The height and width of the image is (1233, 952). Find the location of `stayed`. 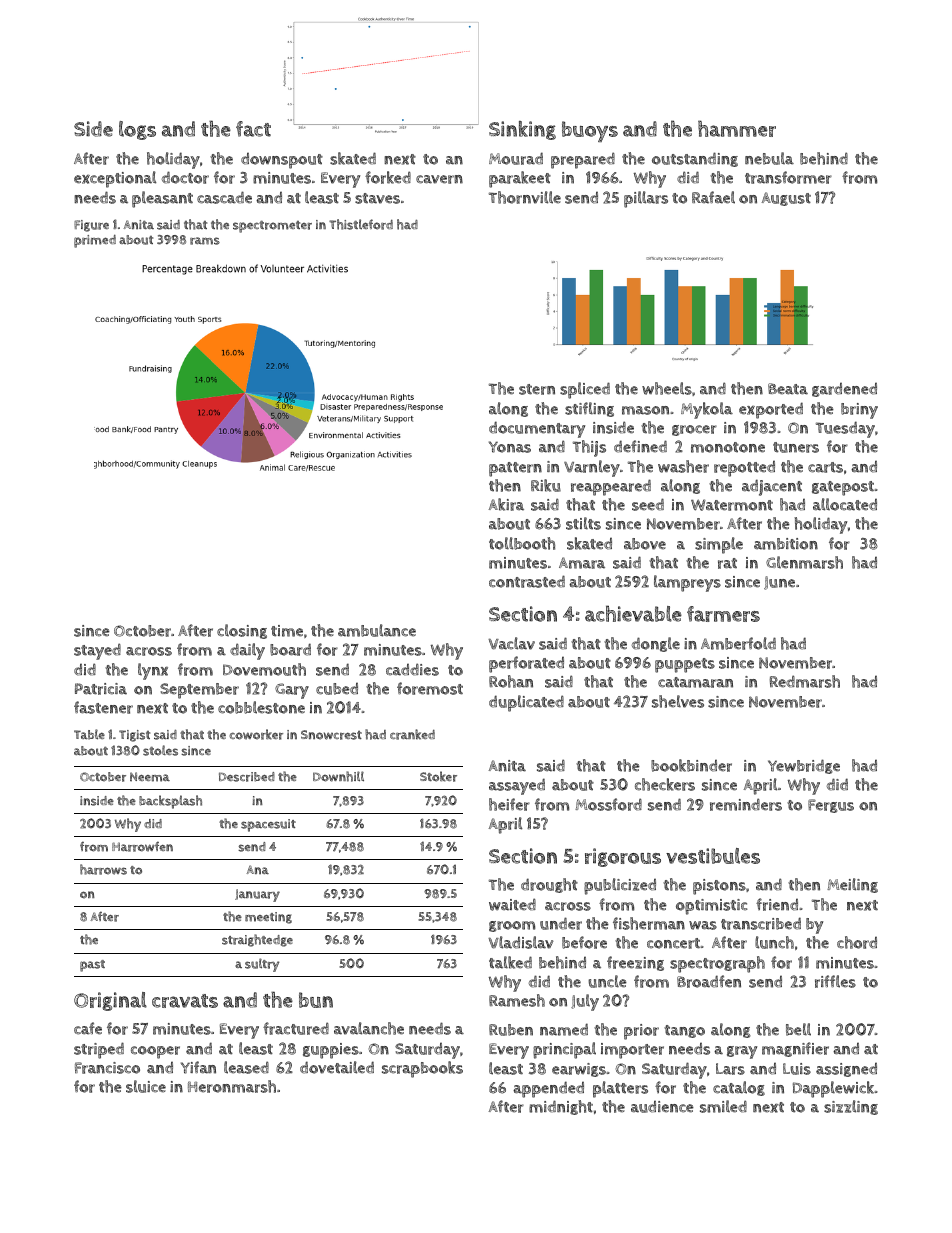

stayed is located at coordinates (97, 651).
